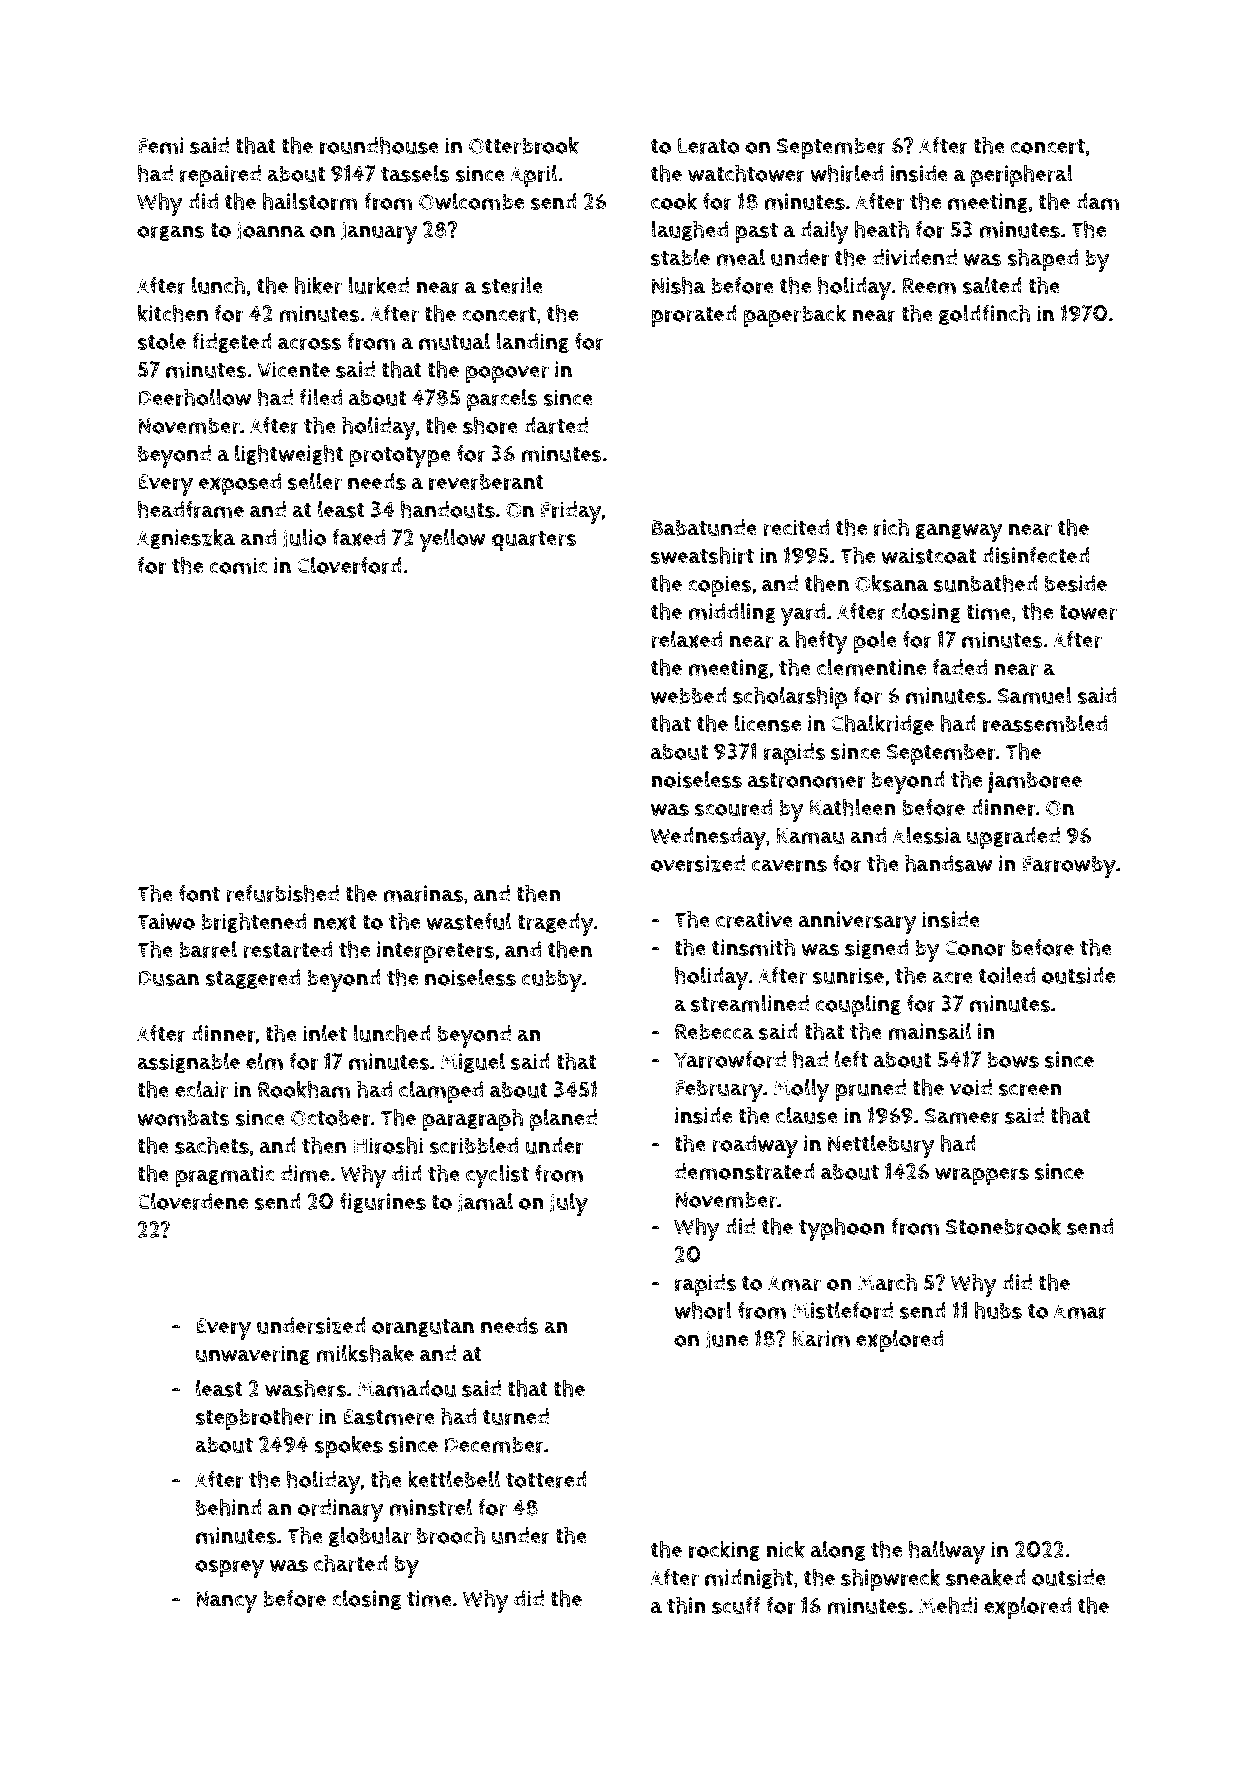  What do you see at coordinates (1022, 175) in the screenshot?
I see `peripheral` at bounding box center [1022, 175].
